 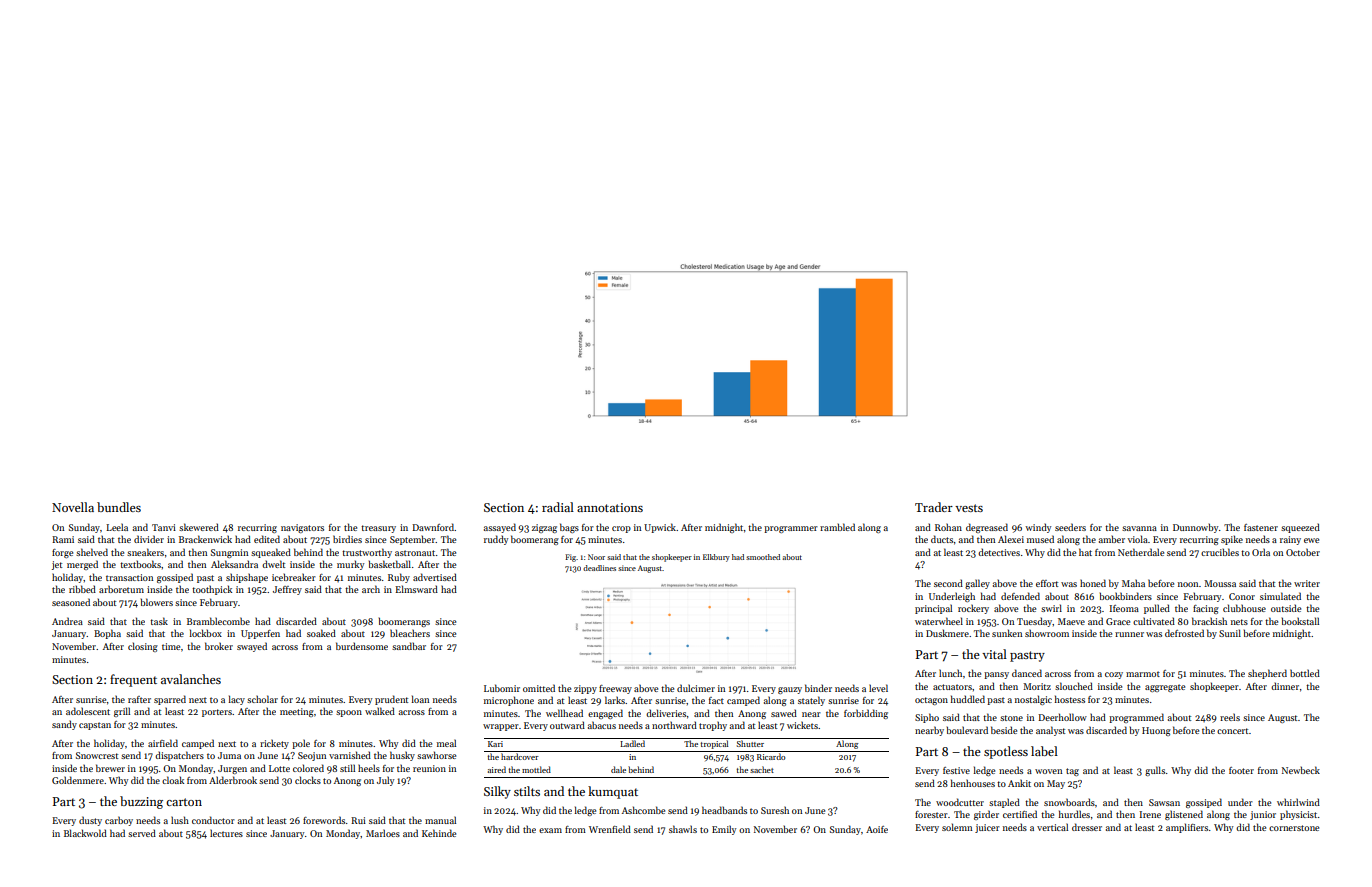 What do you see at coordinates (967, 730) in the document?
I see `boulevard` at bounding box center [967, 730].
